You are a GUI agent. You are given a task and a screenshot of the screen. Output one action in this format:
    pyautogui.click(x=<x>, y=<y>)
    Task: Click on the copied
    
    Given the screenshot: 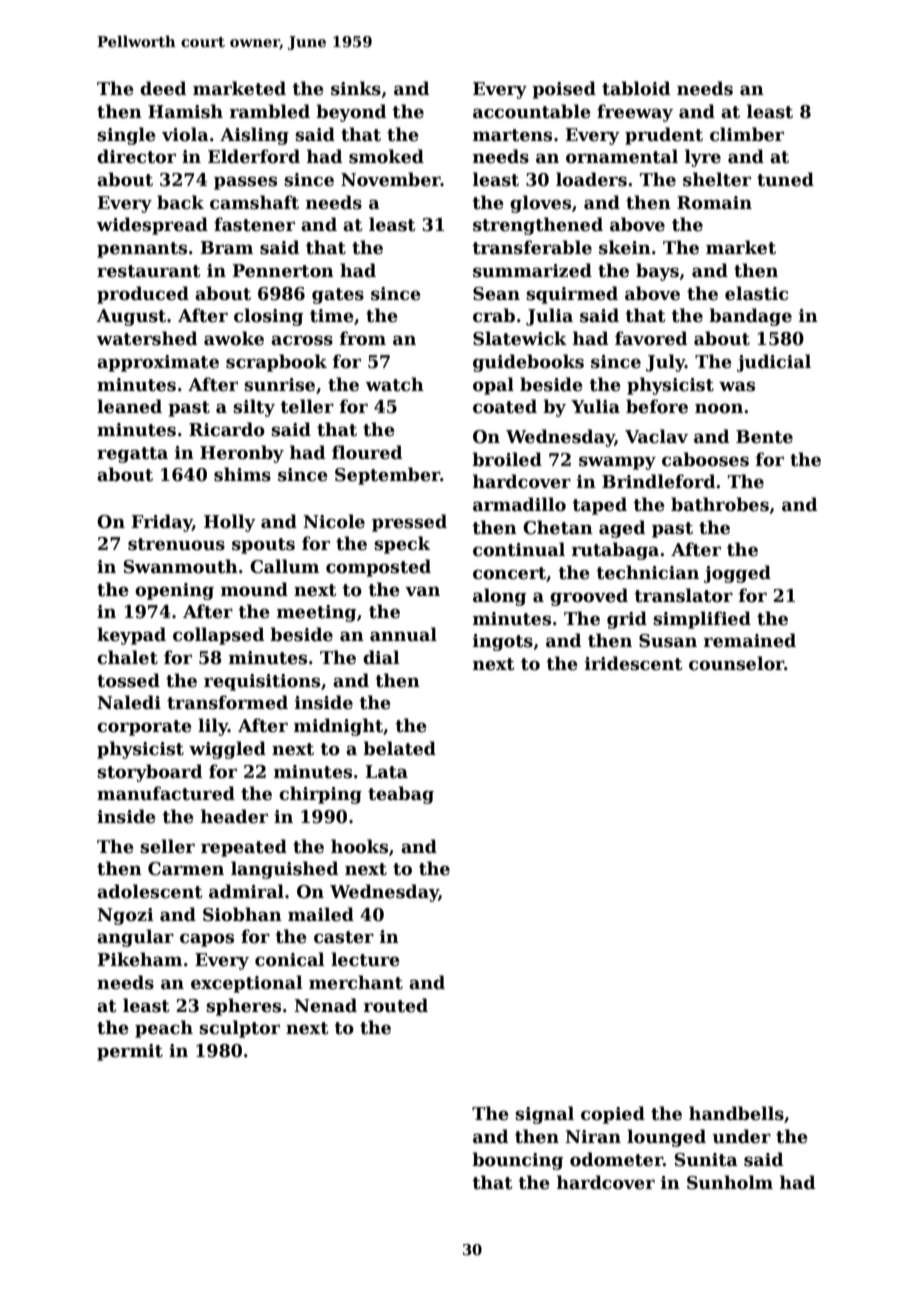 What is the action you would take?
    pyautogui.click(x=613, y=1115)
